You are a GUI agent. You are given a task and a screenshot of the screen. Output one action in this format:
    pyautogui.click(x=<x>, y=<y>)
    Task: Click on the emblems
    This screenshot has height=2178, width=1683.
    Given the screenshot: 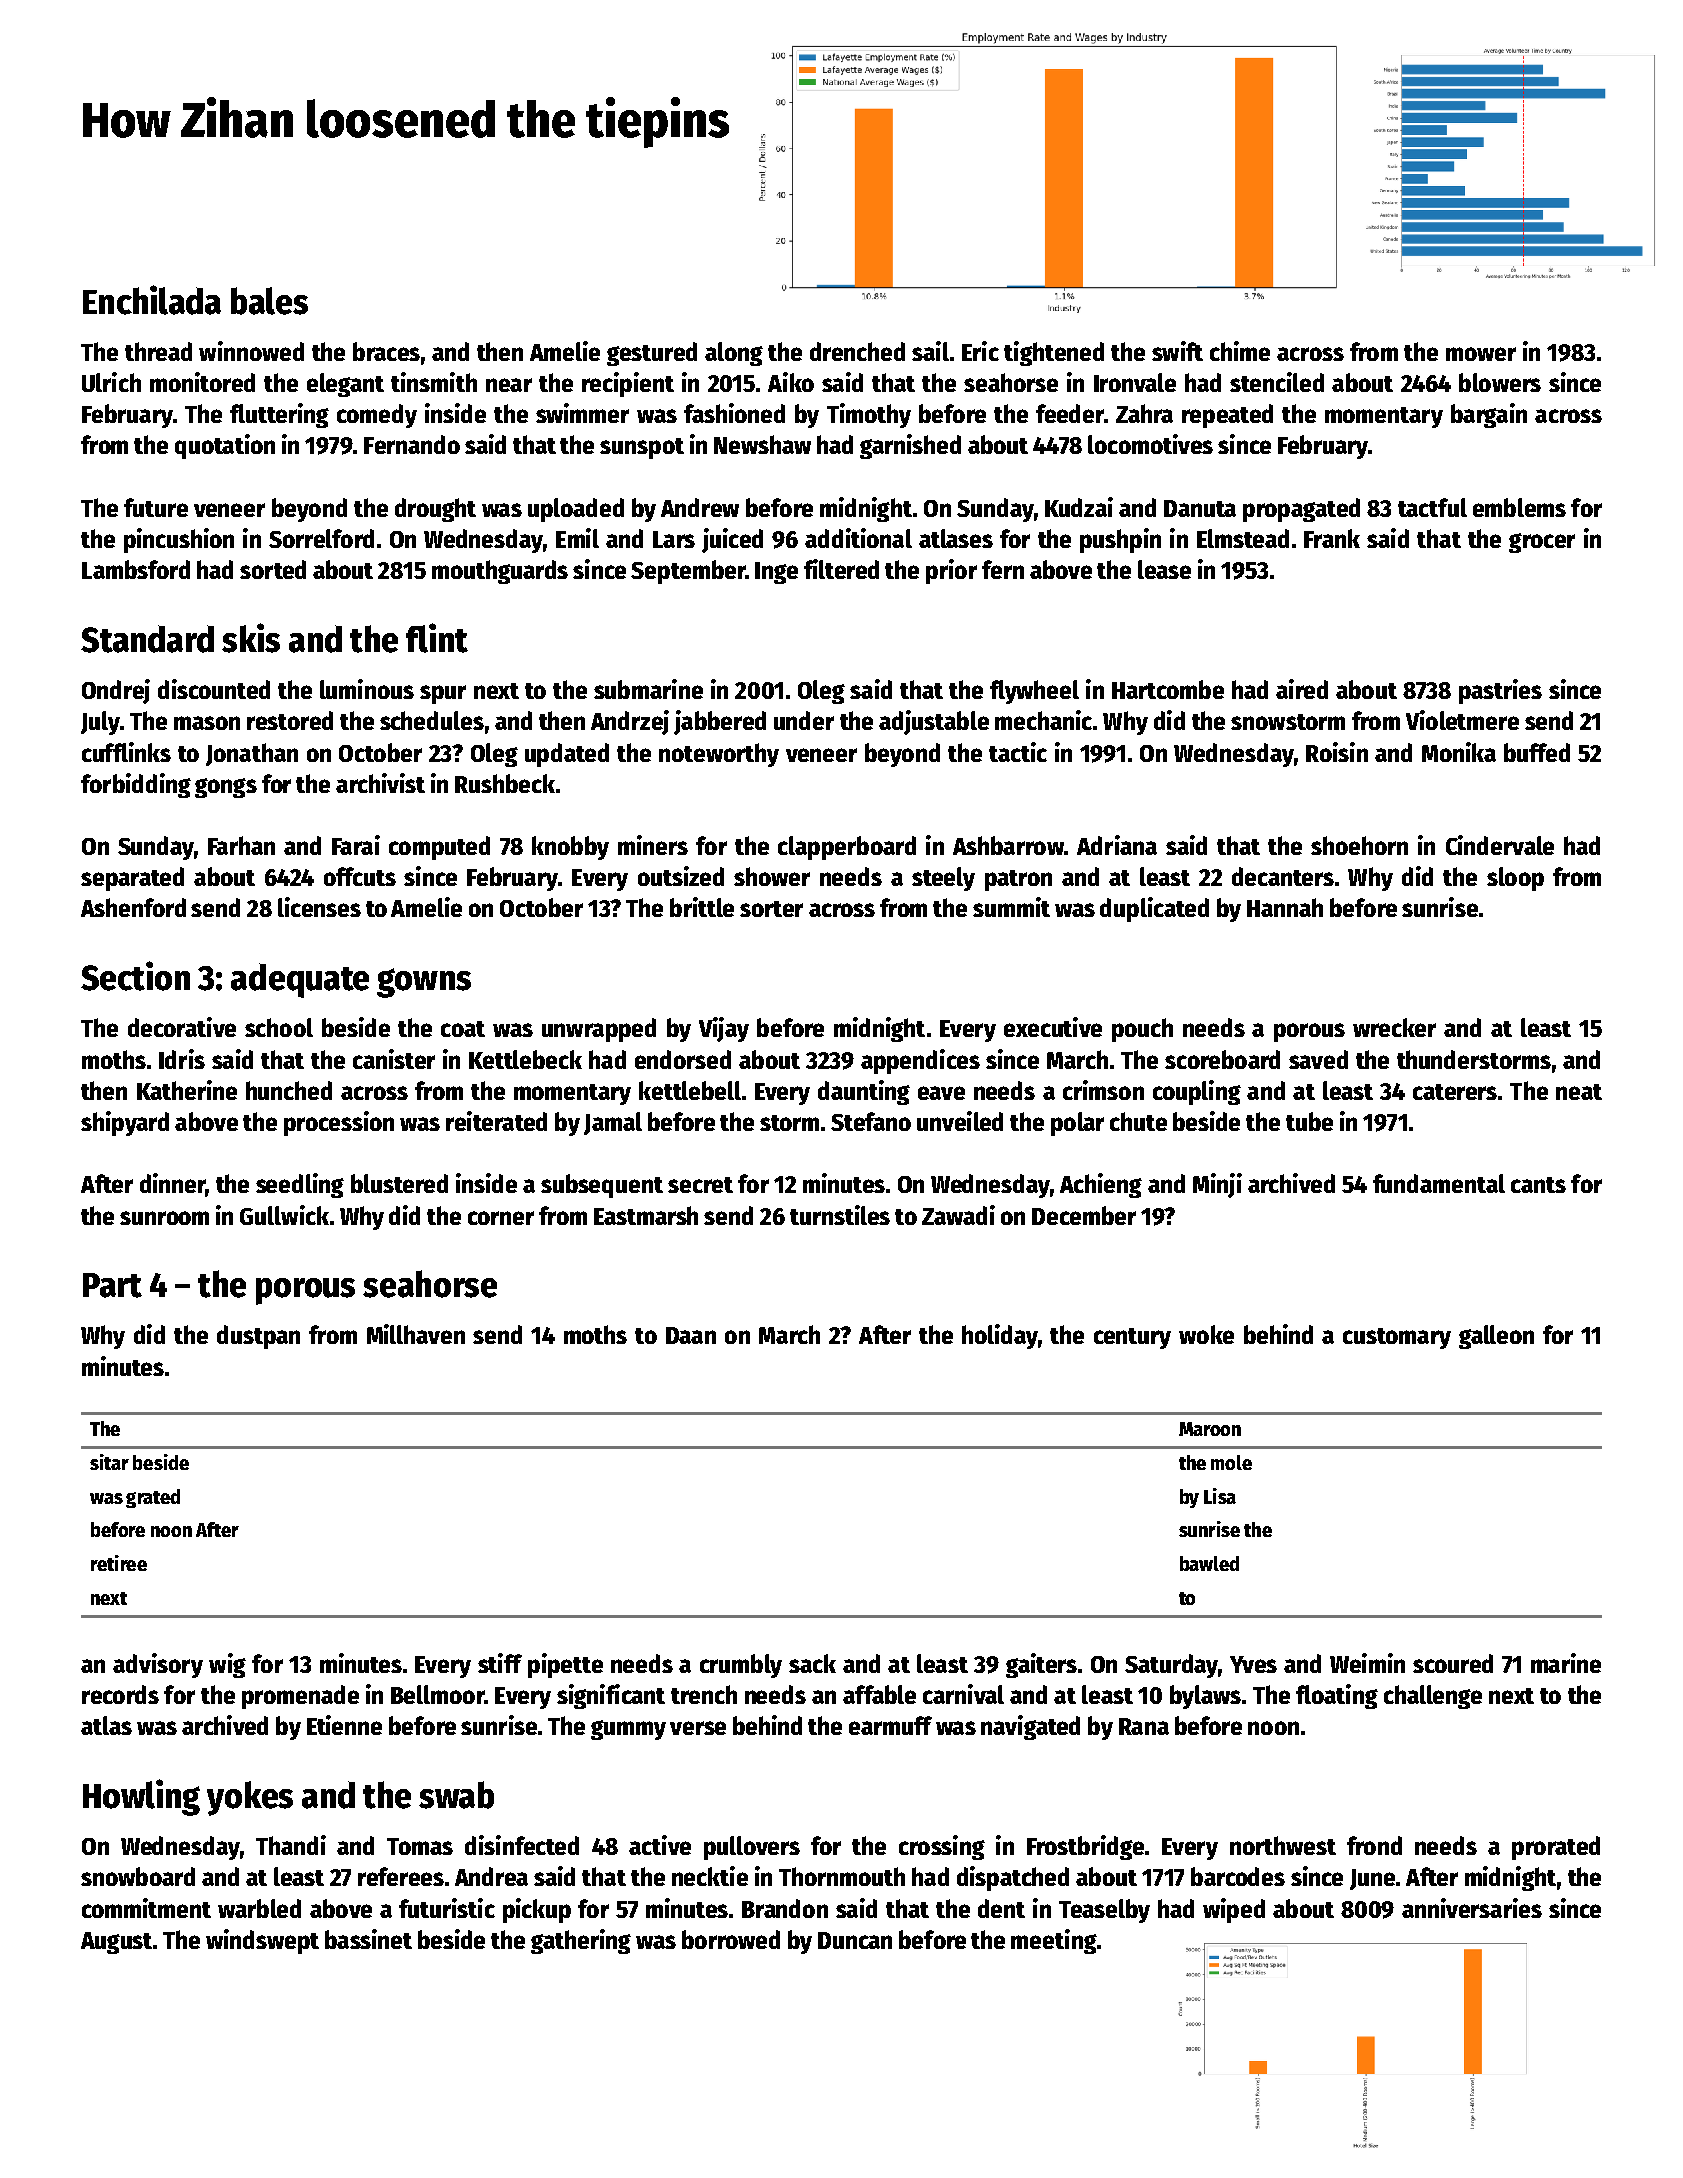 What is the action you would take?
    pyautogui.click(x=1519, y=507)
